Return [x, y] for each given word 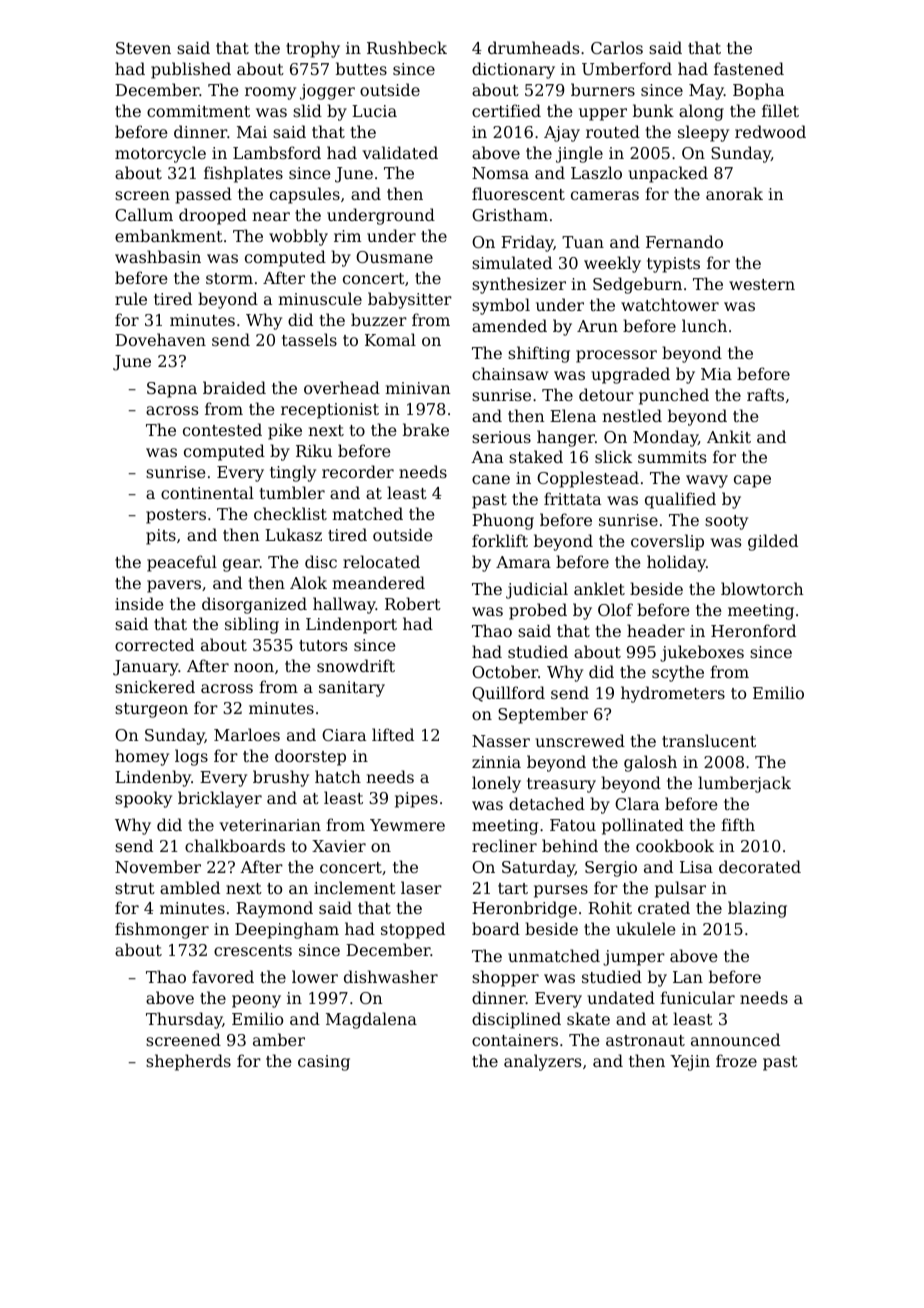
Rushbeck [407, 47]
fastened [749, 68]
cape [752, 481]
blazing [757, 909]
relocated [381, 561]
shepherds [188, 1062]
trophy [313, 49]
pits [161, 537]
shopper [505, 978]
